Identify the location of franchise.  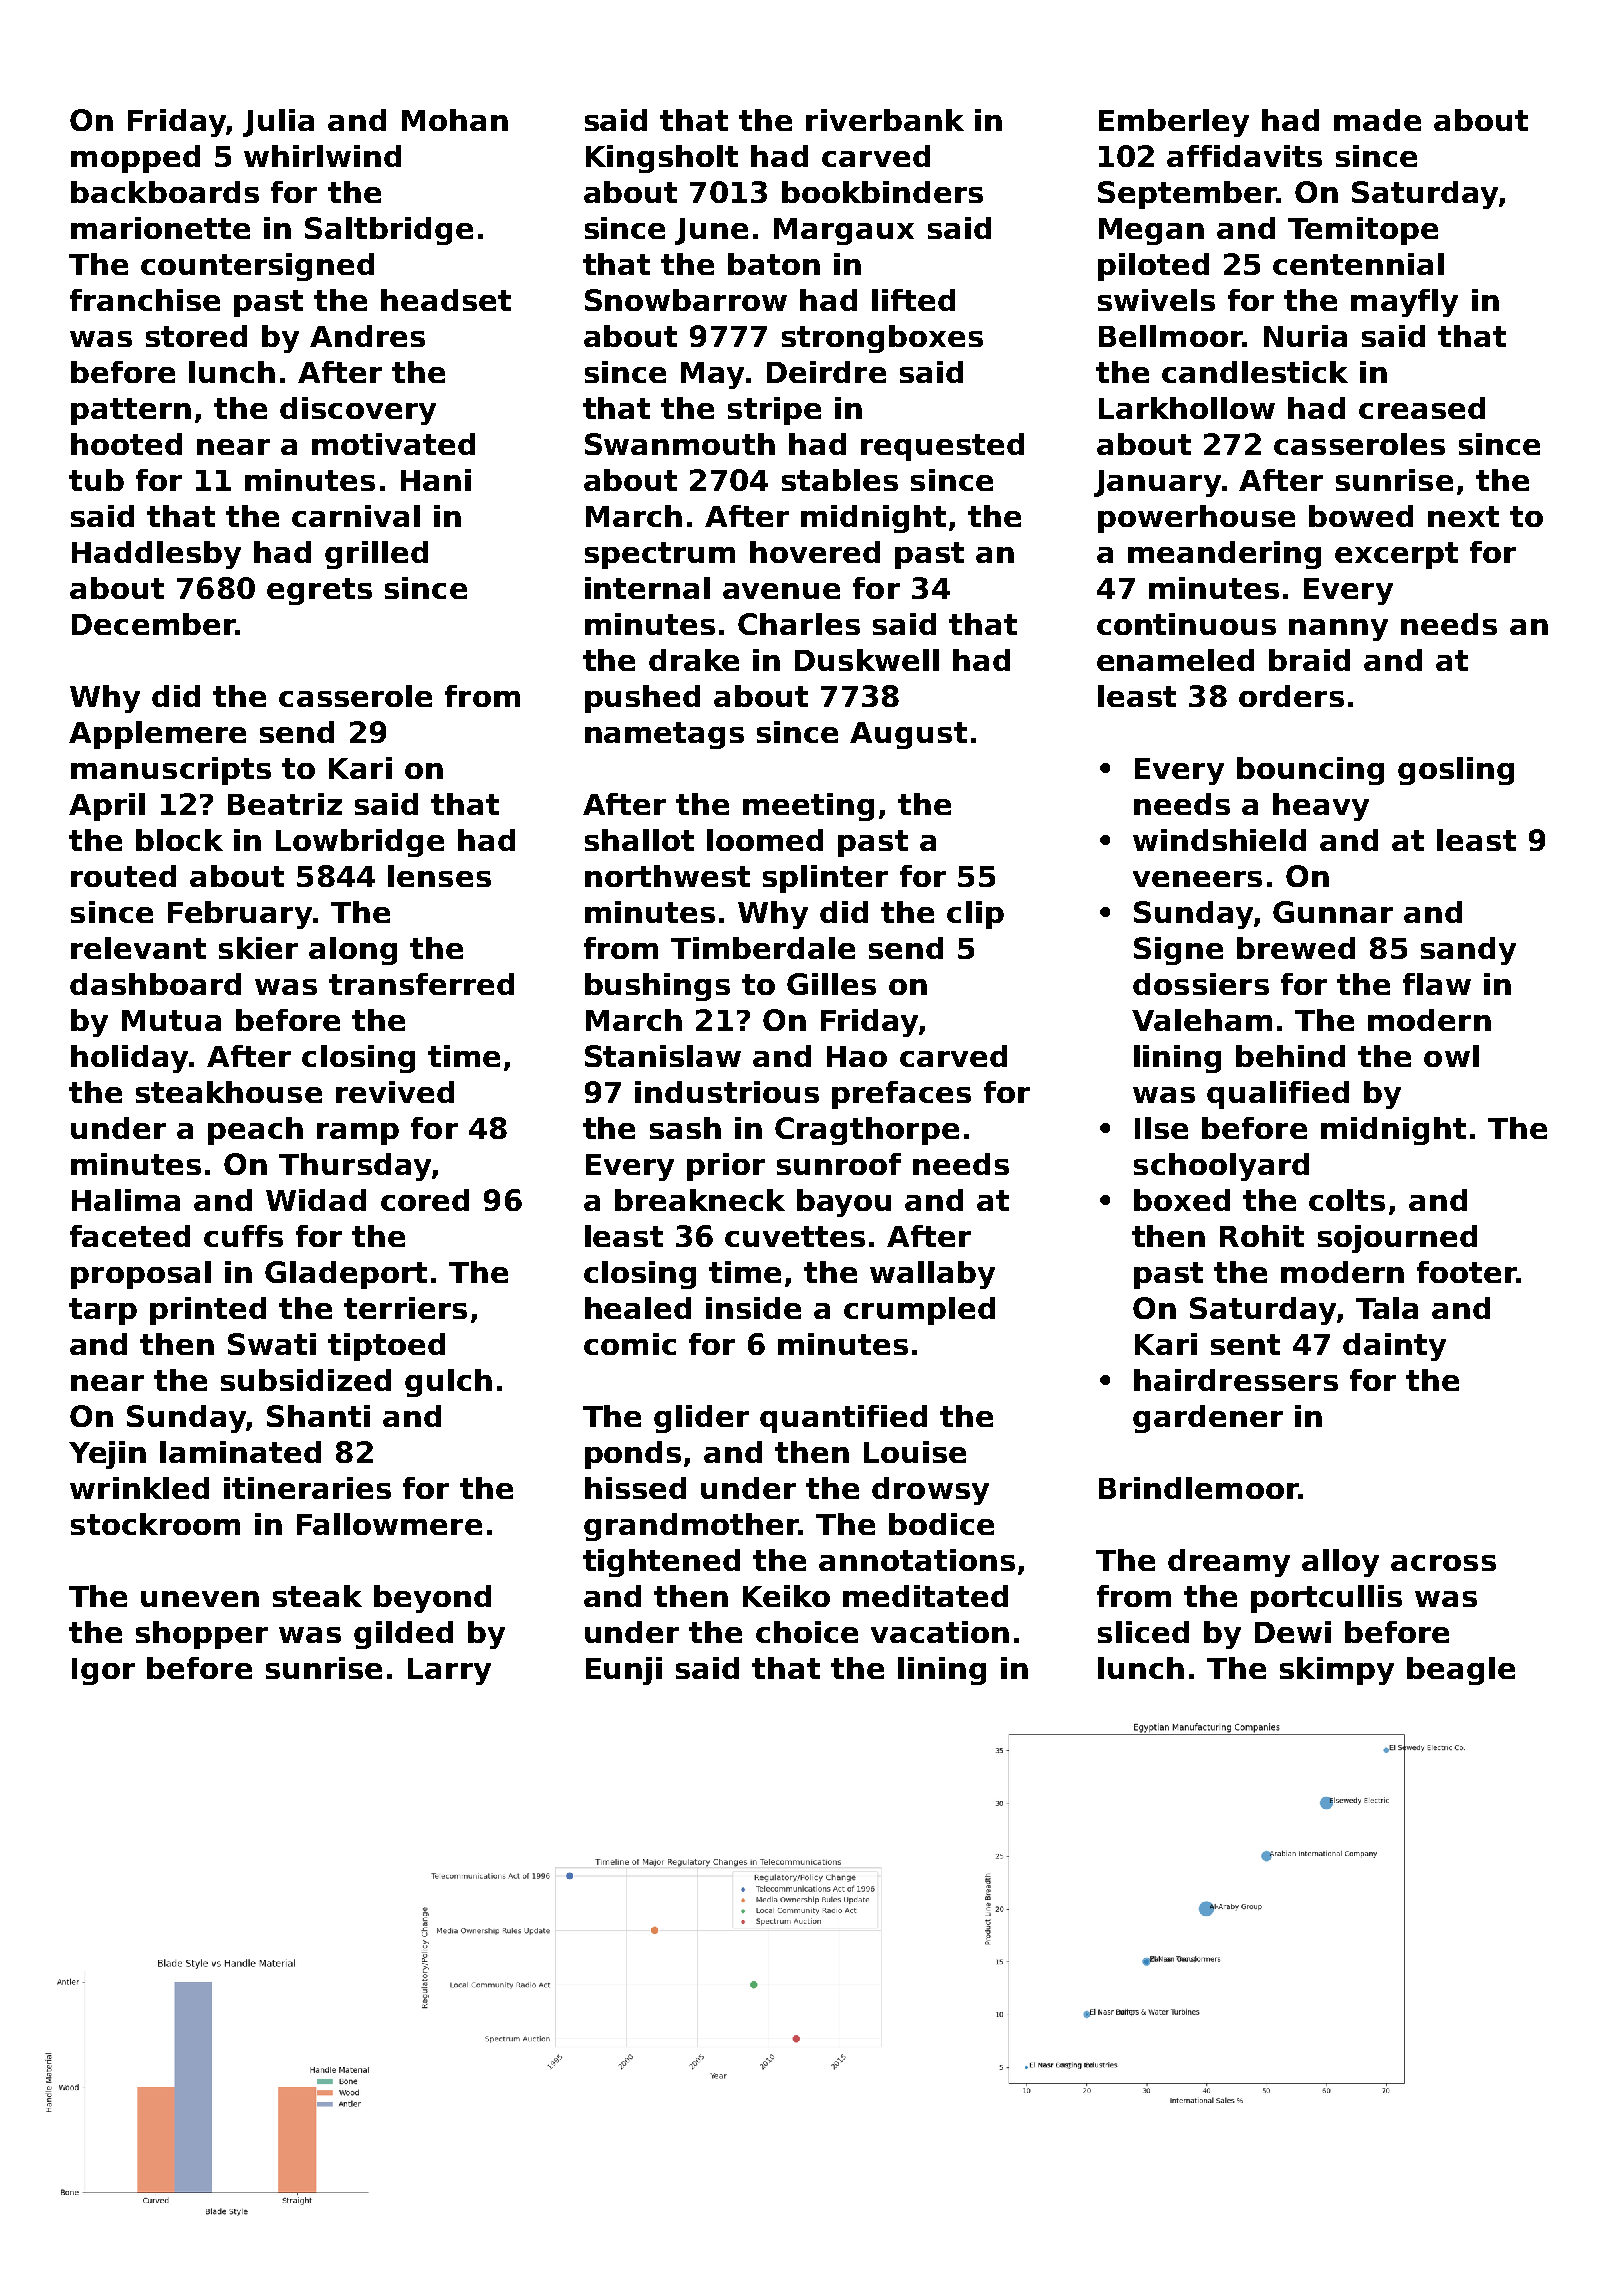
(145, 300).
